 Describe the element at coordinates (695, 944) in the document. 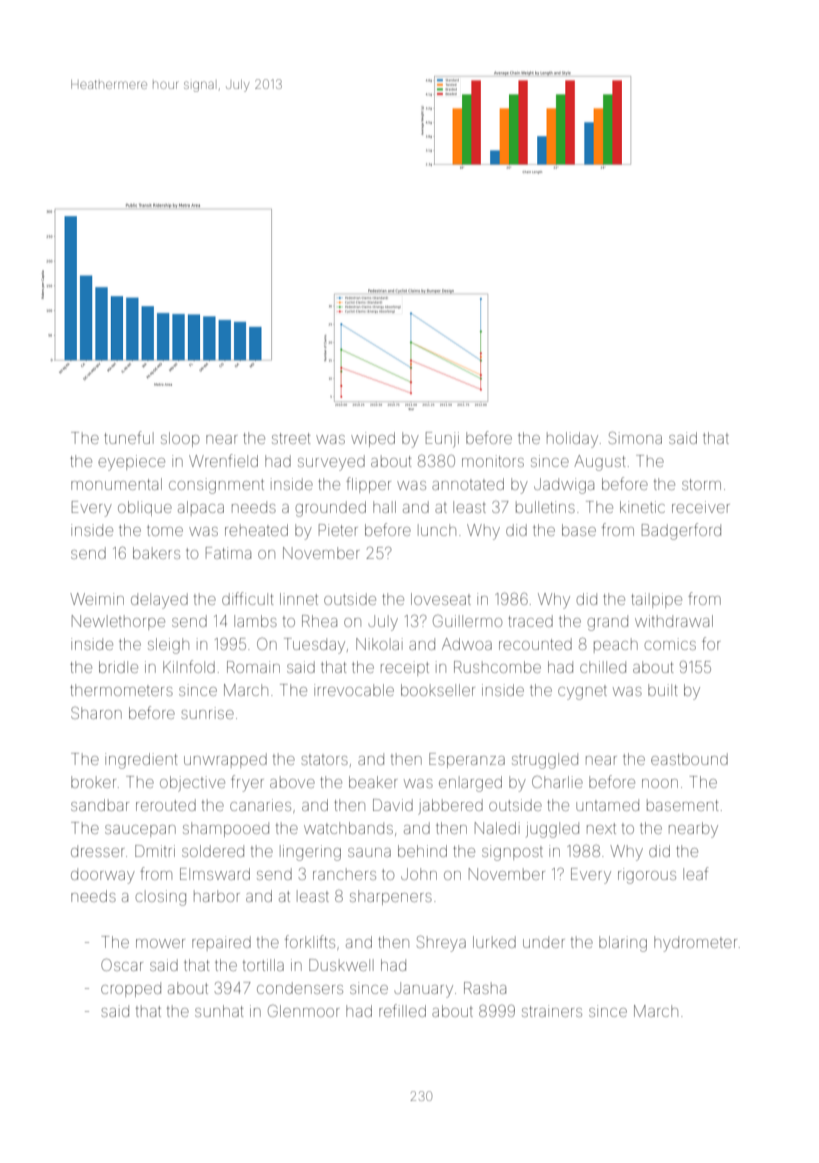

I see `hydrometer` at that location.
